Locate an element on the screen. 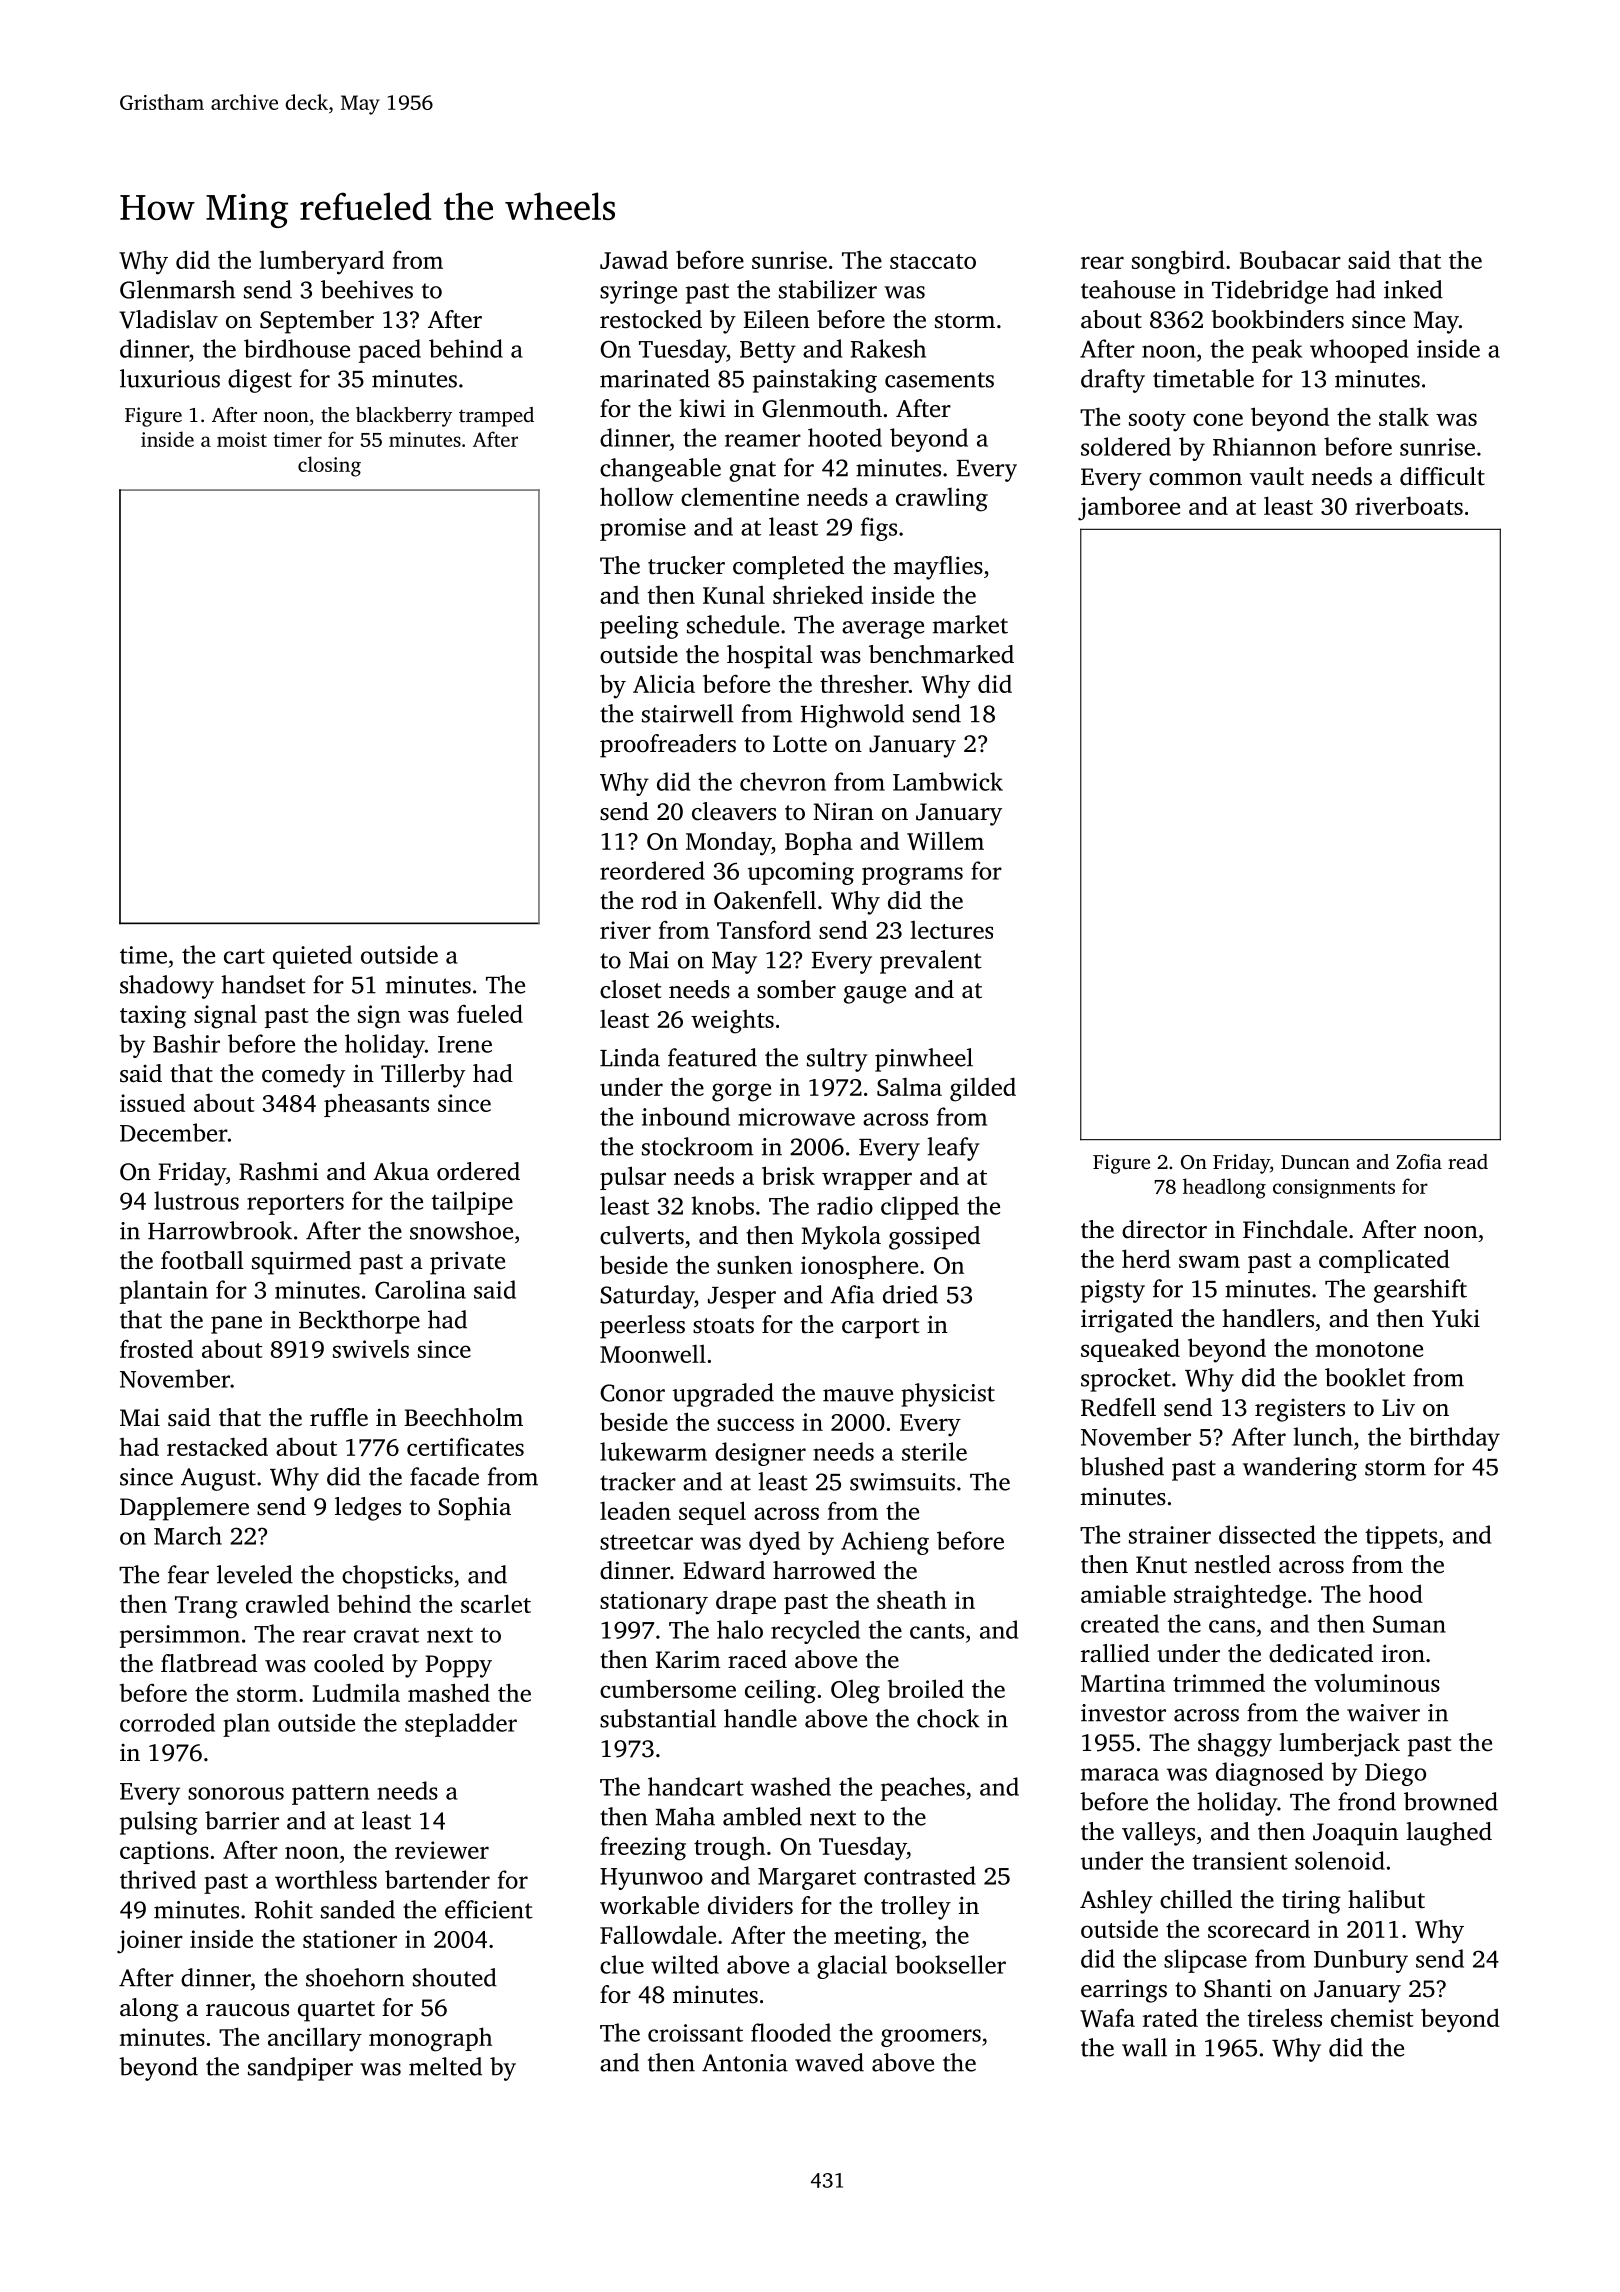 This screenshot has height=2292, width=1620. difficult is located at coordinates (1442, 476).
